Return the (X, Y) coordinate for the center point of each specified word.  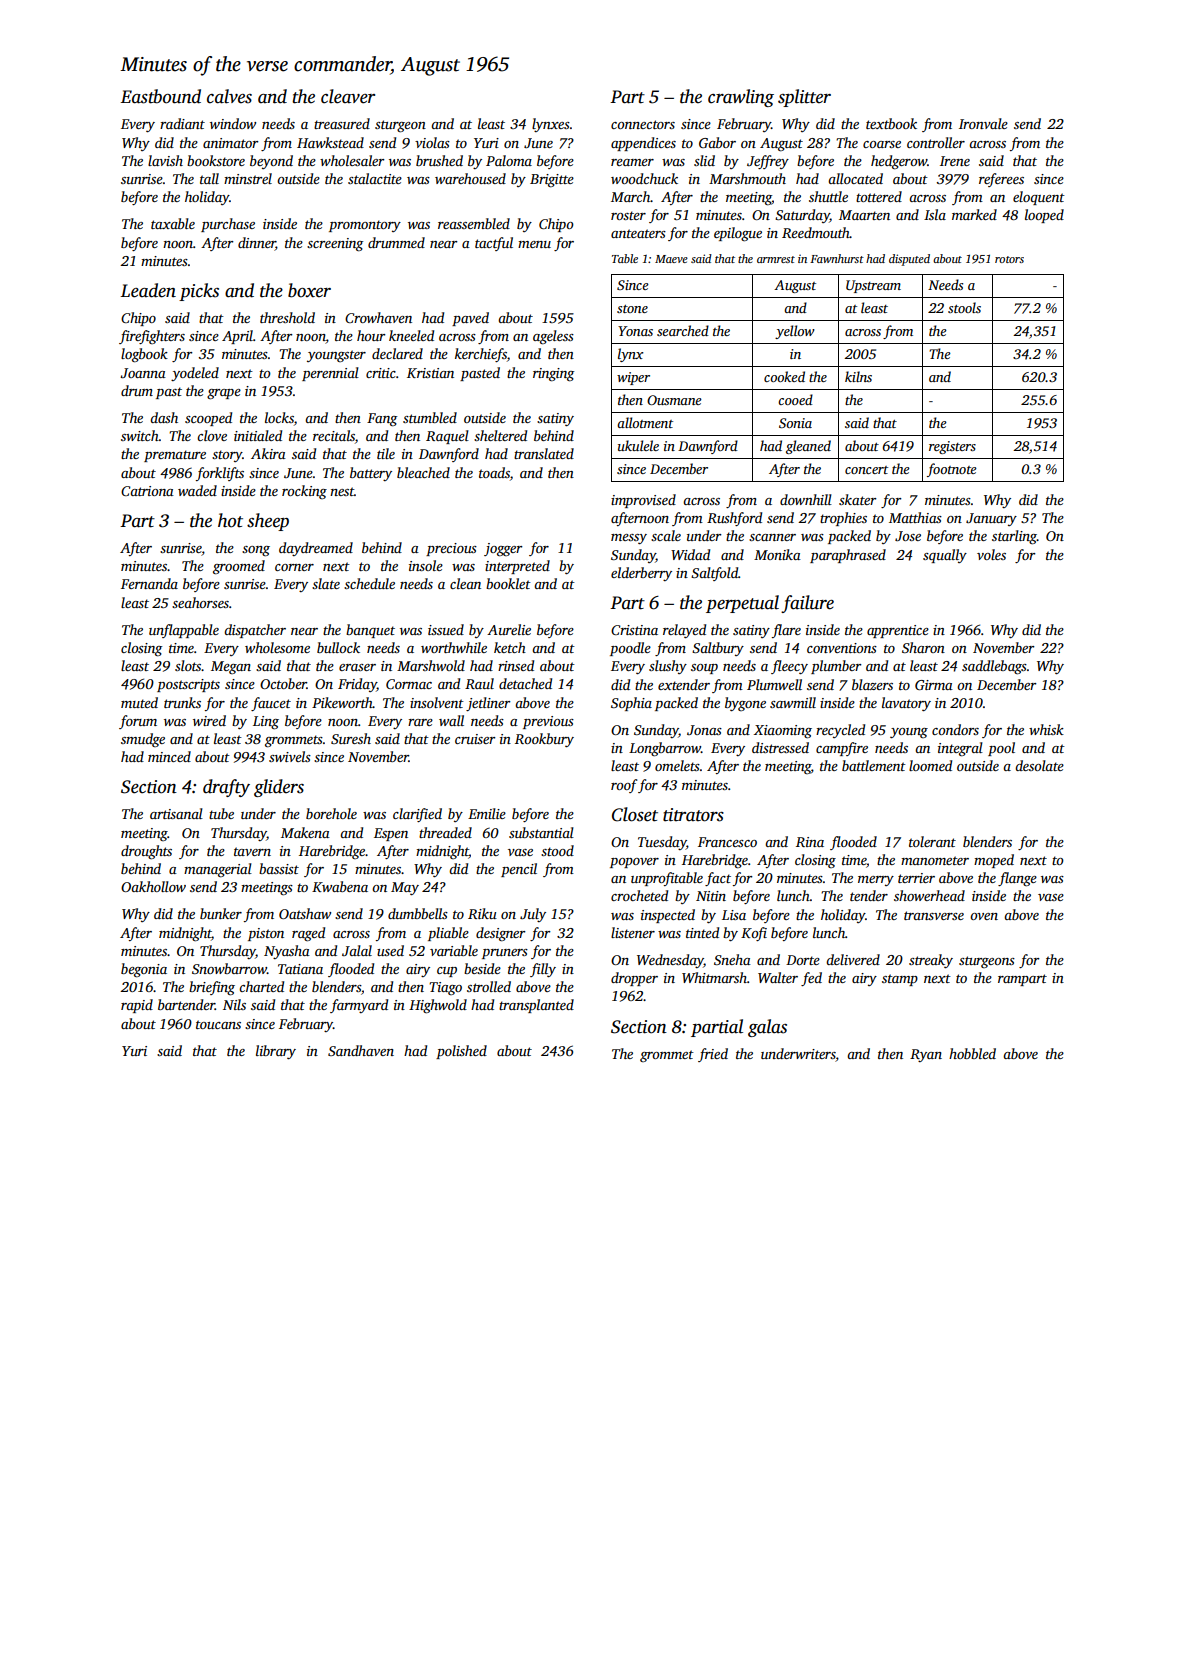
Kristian (430, 373)
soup (704, 669)
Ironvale (983, 123)
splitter (804, 98)
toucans (218, 1024)
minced (169, 756)
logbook (144, 355)
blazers (872, 684)
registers (952, 447)
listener (633, 932)
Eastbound (160, 96)
